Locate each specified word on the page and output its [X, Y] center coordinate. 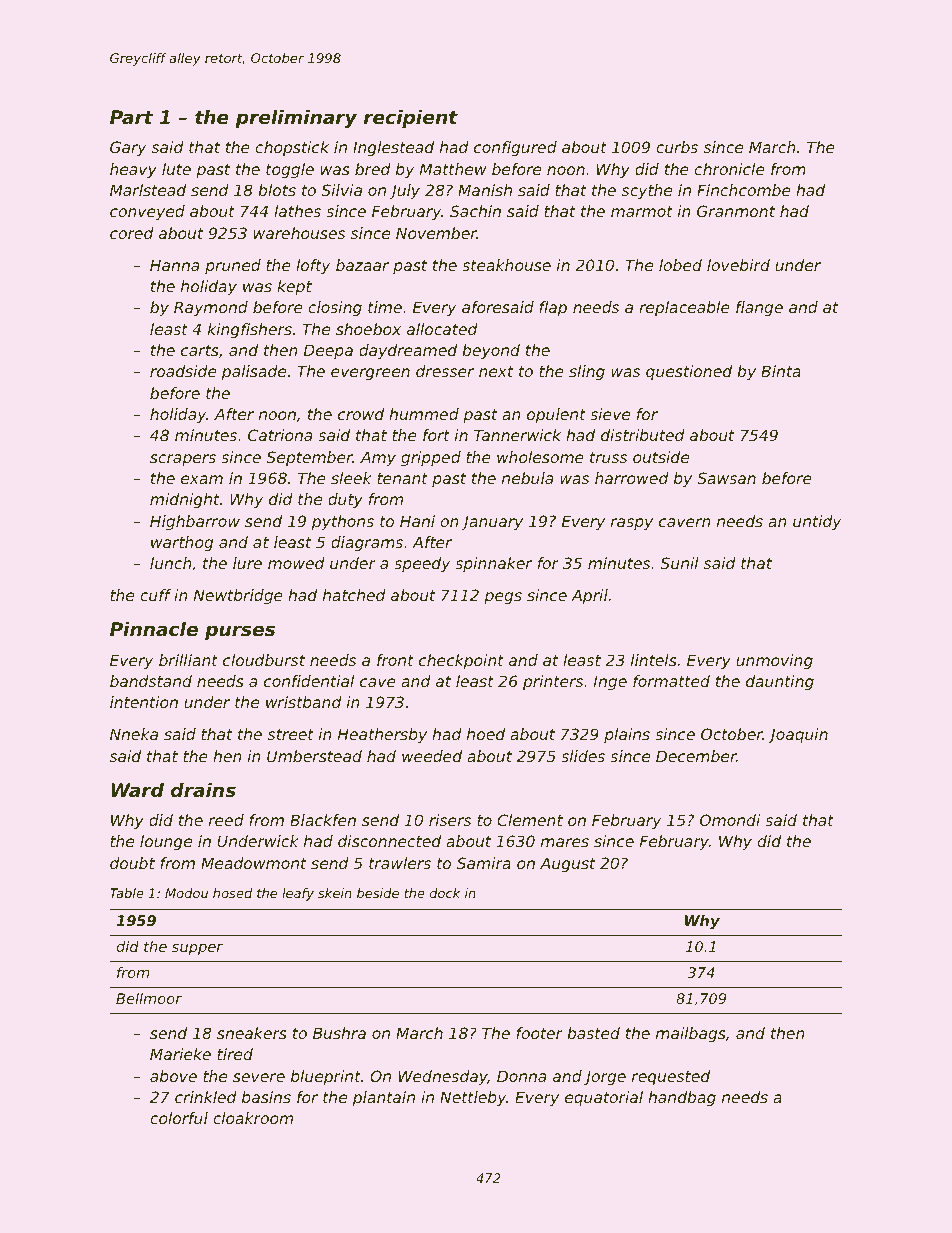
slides [583, 756]
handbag [682, 1098]
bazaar [362, 265]
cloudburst [264, 660]
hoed [486, 734]
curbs [677, 147]
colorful [179, 1118]
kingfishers [250, 330]
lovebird [738, 265]
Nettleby [473, 1098]
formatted [671, 681]
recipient [411, 119]
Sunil [680, 563]
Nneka [134, 734]
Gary [128, 148]
